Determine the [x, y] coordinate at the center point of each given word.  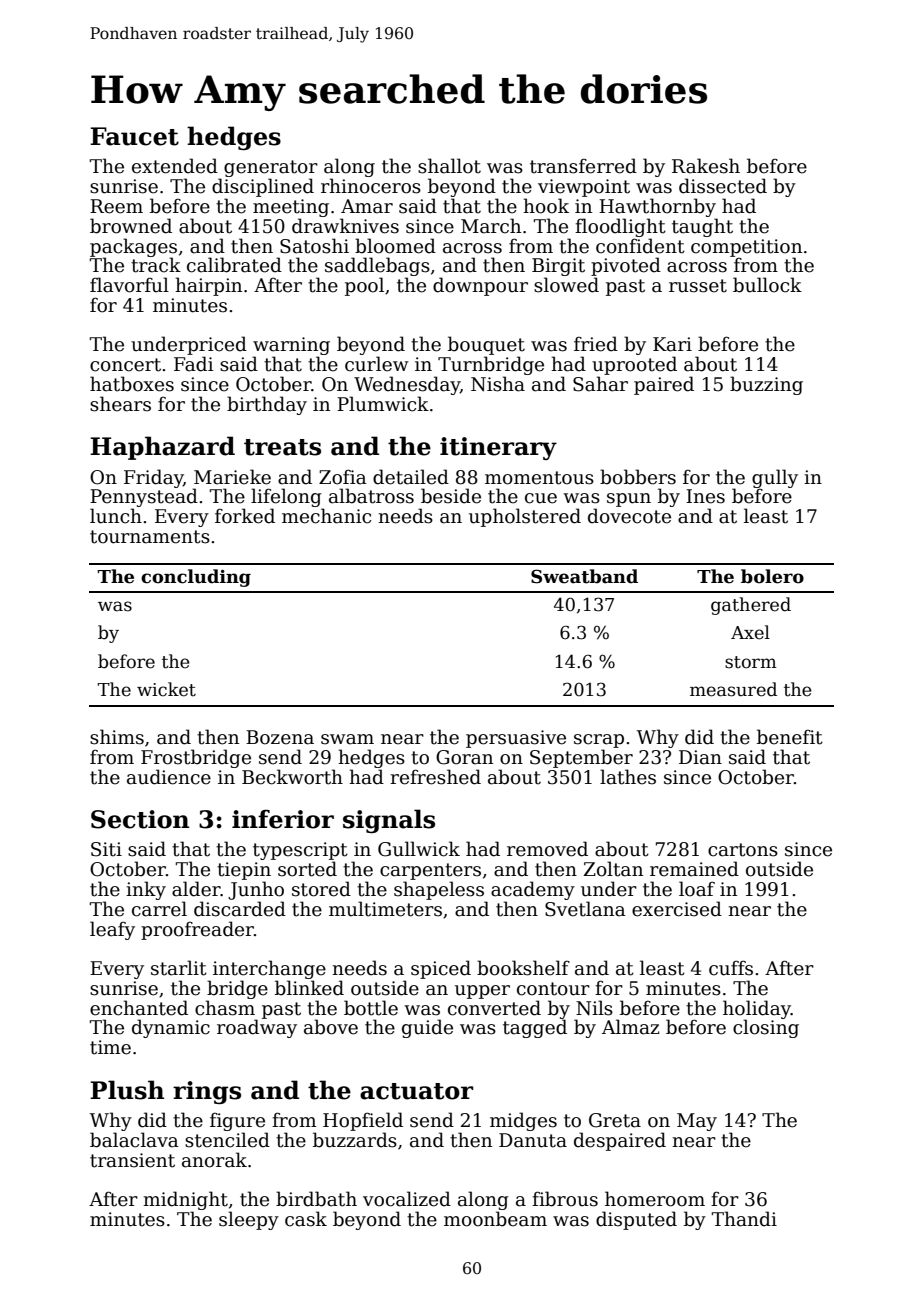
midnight [185, 1200]
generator [271, 168]
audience [169, 777]
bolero [772, 576]
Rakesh [706, 166]
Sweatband [584, 576]
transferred [583, 166]
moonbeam [495, 1219]
